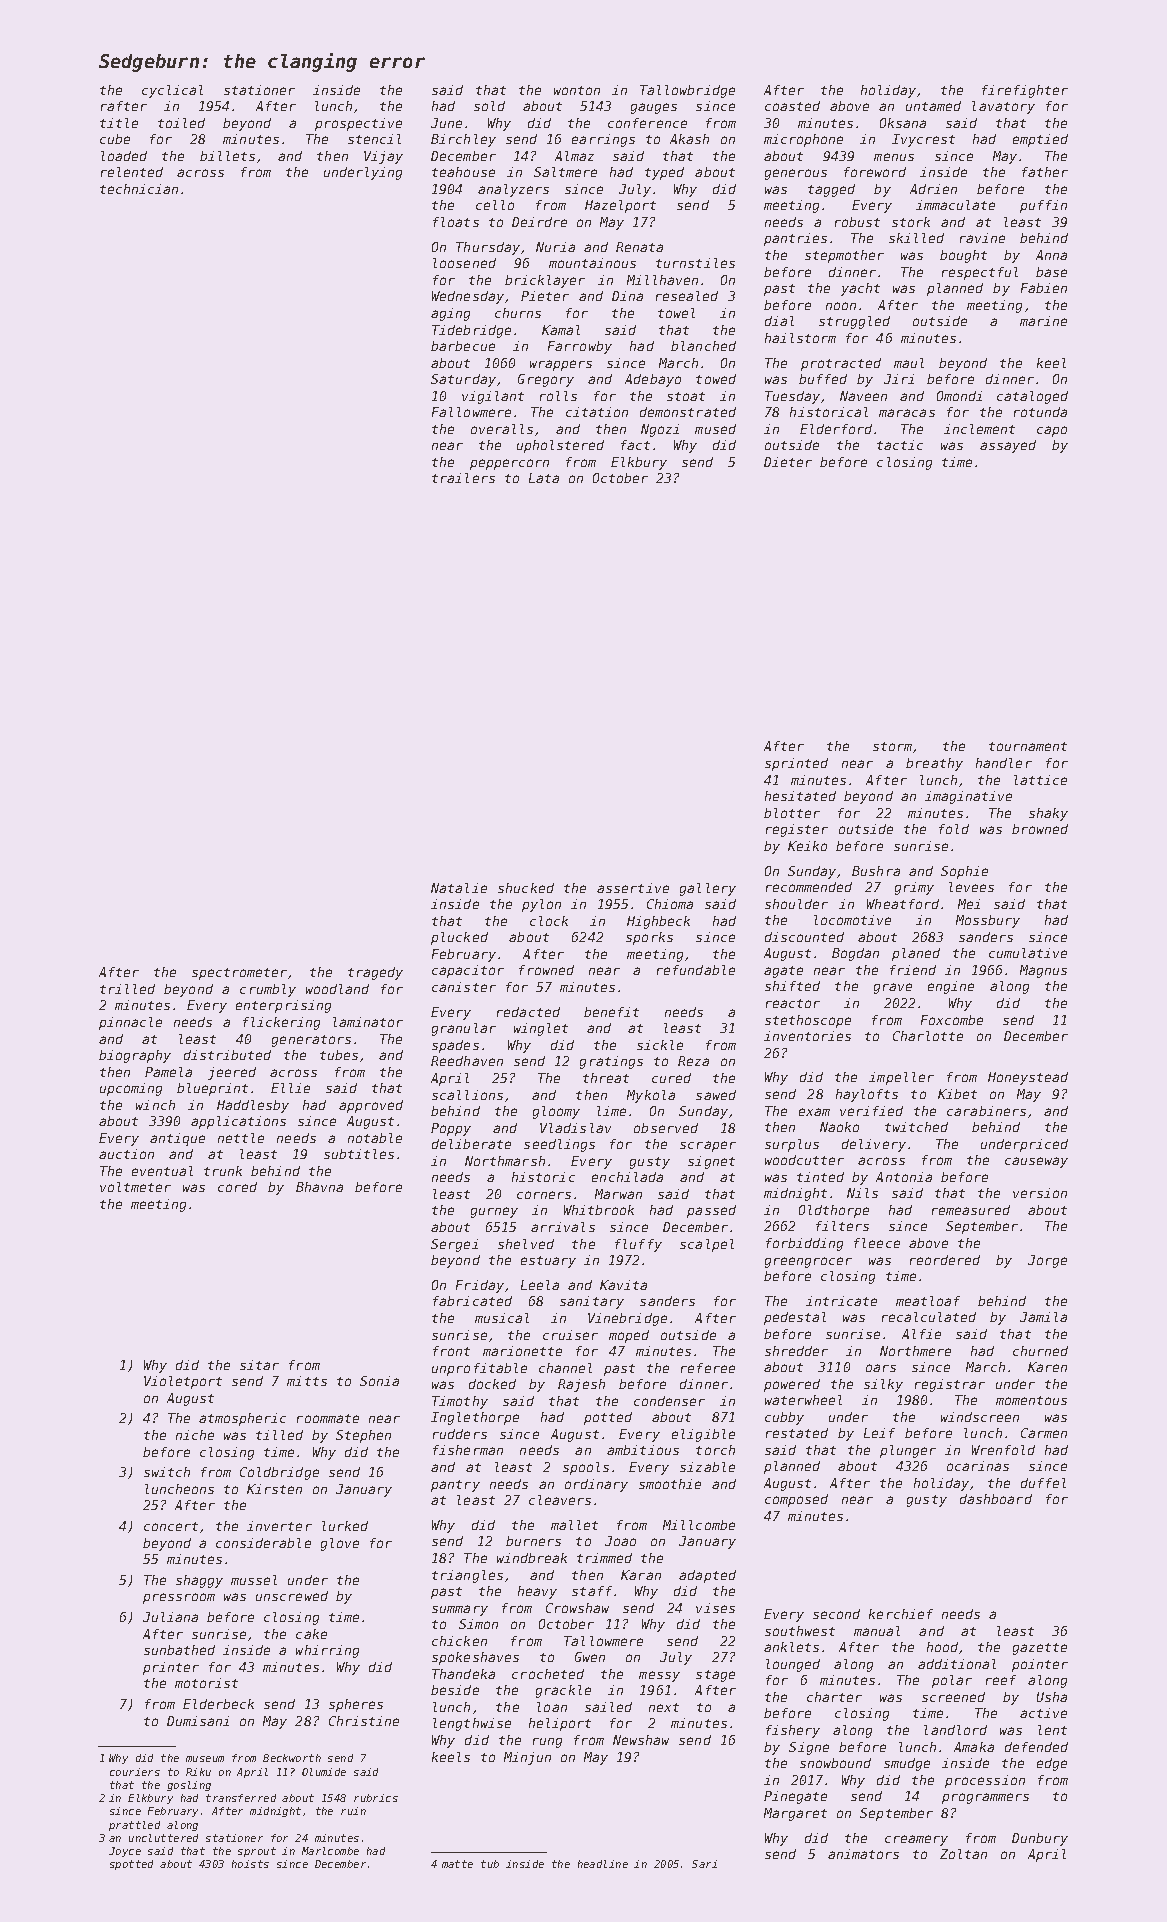  What do you see at coordinates (171, 1668) in the page?
I see `printer` at bounding box center [171, 1668].
